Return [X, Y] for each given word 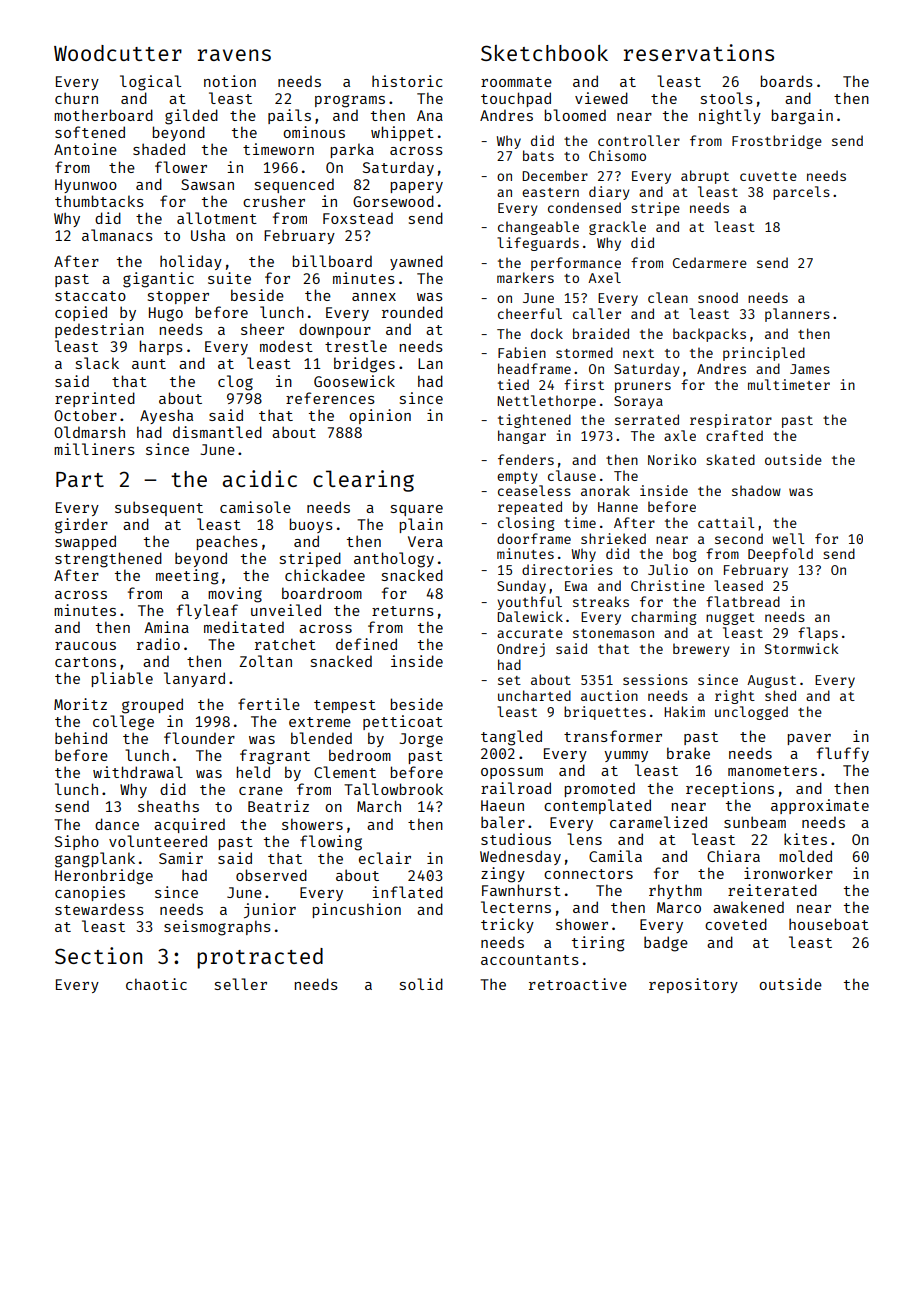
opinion [380, 416]
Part [80, 479]
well [788, 538]
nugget [730, 619]
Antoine [85, 149]
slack [97, 363]
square [417, 510]
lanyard [194, 679]
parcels [801, 193]
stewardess [99, 909]
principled [764, 354]
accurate [530, 633]
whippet [402, 133]
